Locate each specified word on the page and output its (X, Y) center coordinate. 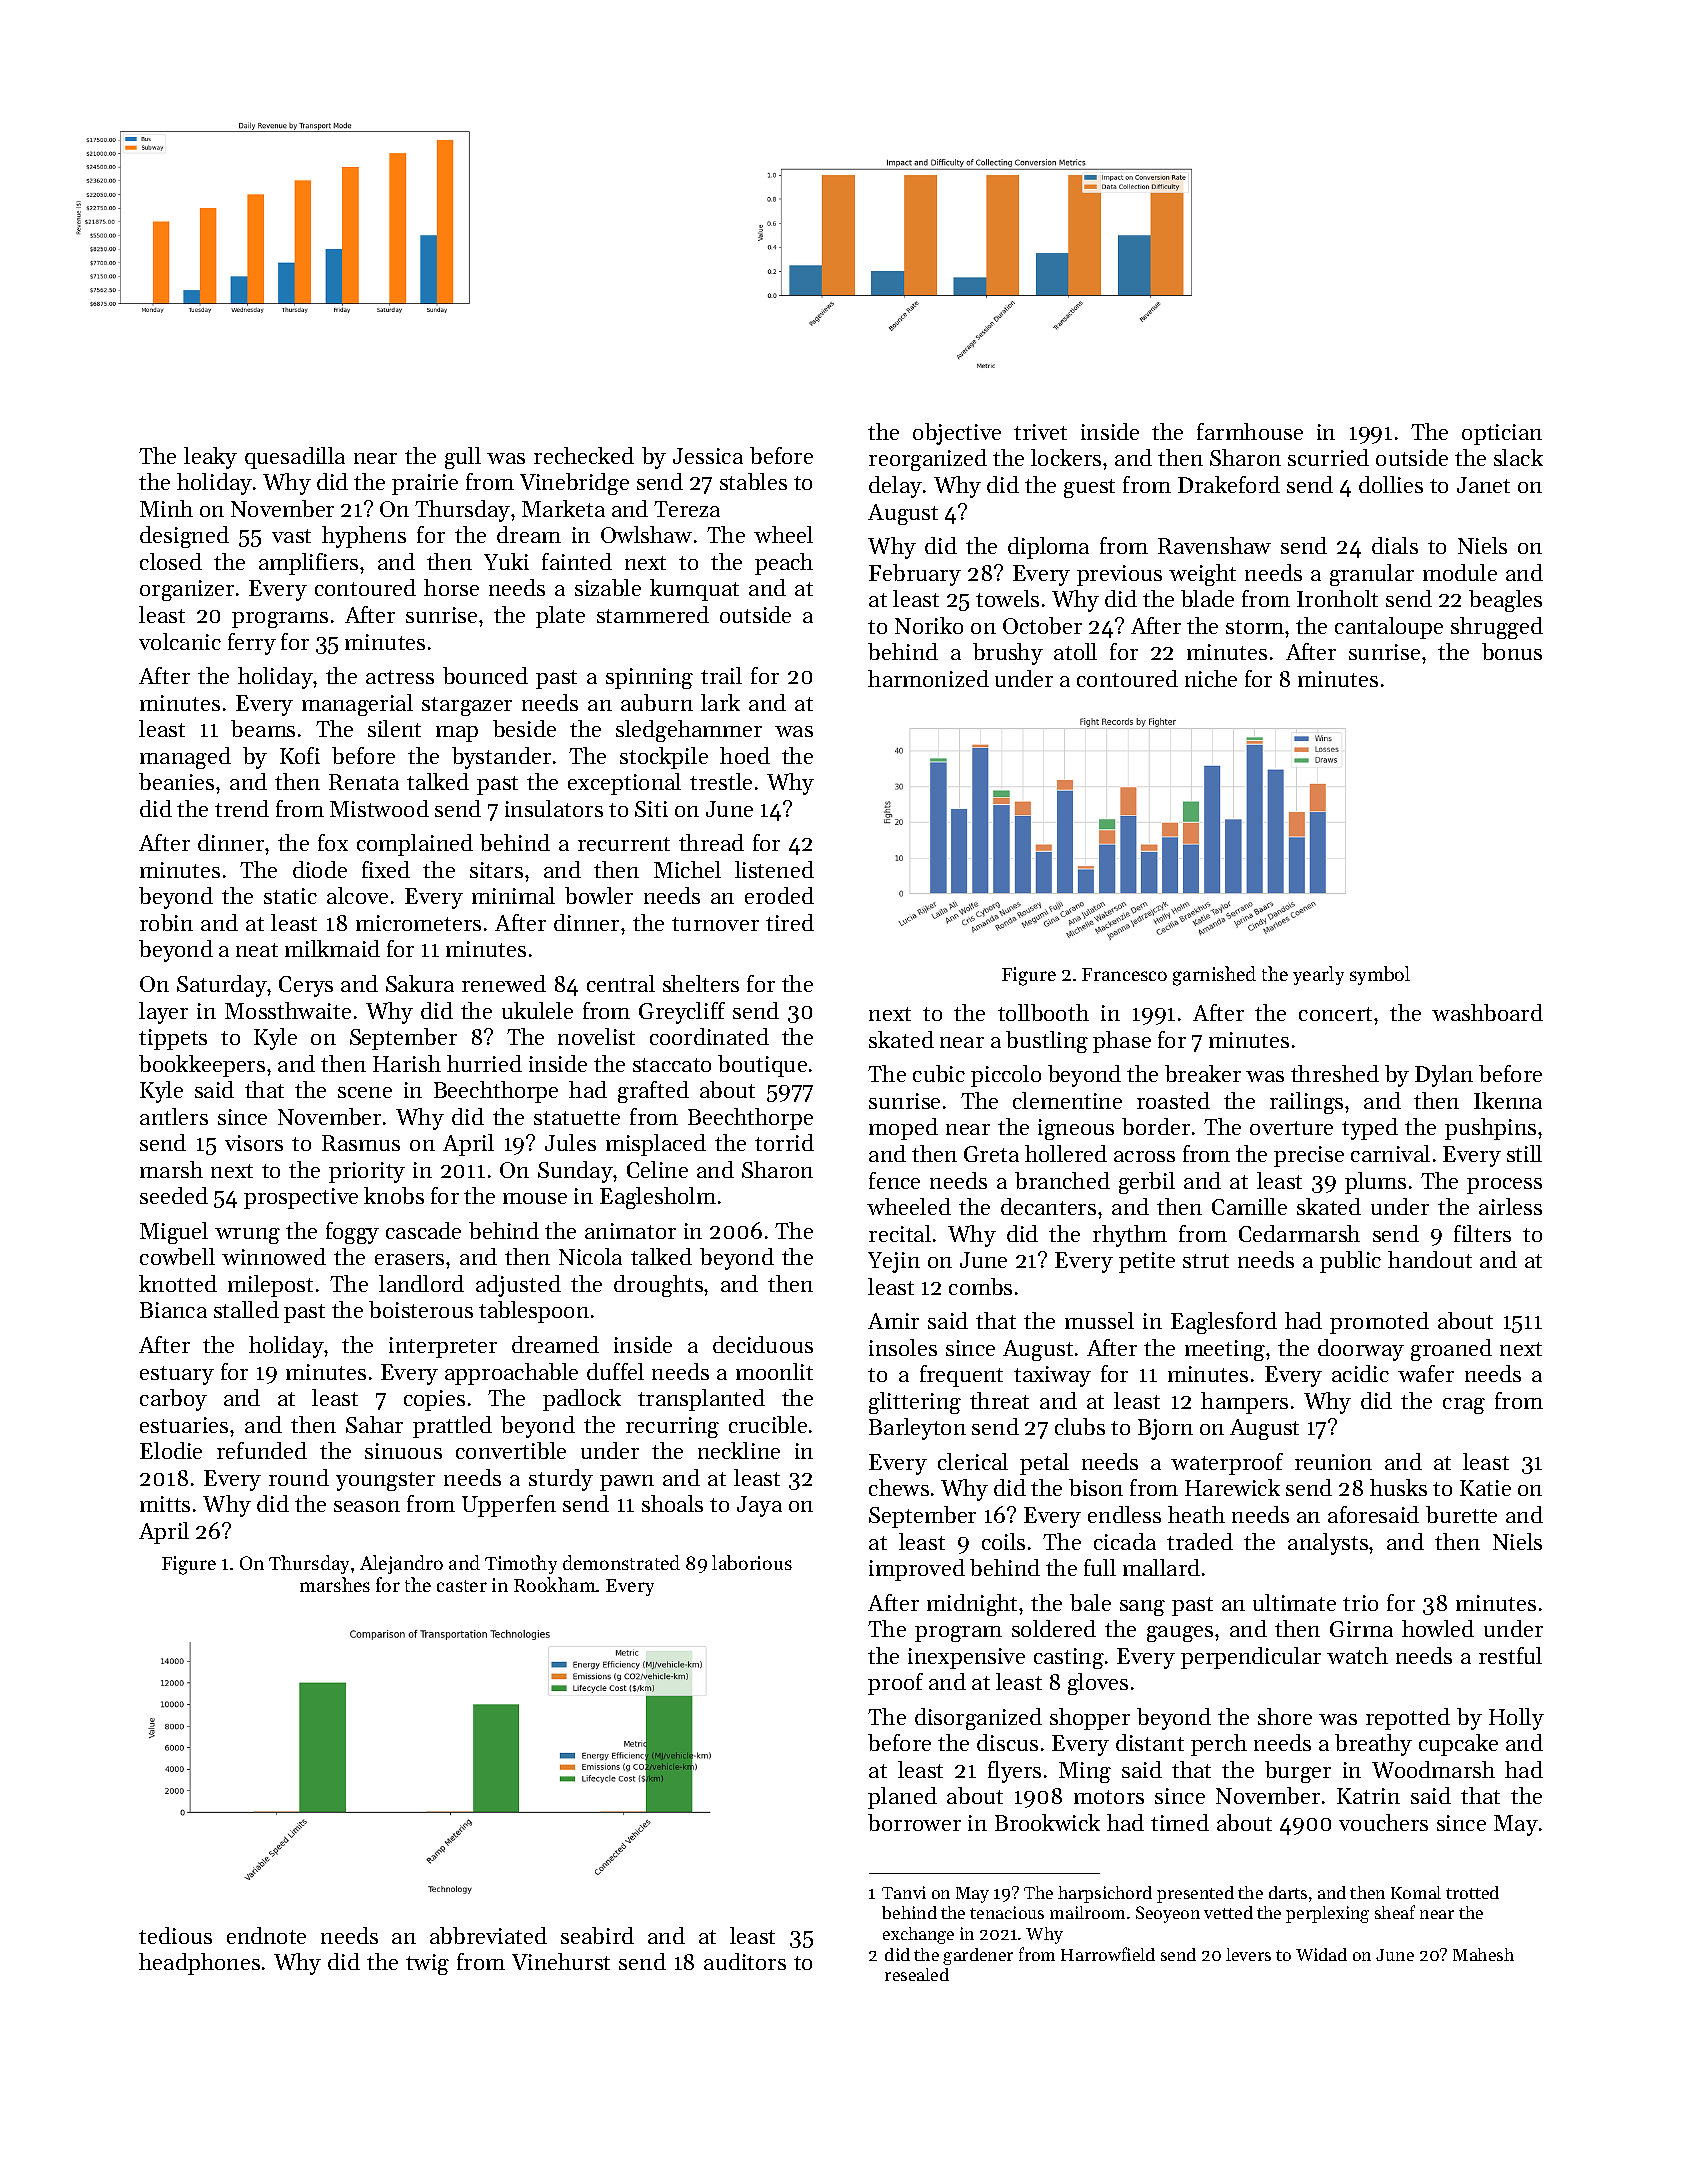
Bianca (173, 1310)
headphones (199, 1964)
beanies (176, 781)
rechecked (584, 455)
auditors (745, 1961)
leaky (210, 458)
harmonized (928, 678)
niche (1211, 678)
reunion (1333, 1462)
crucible (768, 1424)
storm (1255, 627)
